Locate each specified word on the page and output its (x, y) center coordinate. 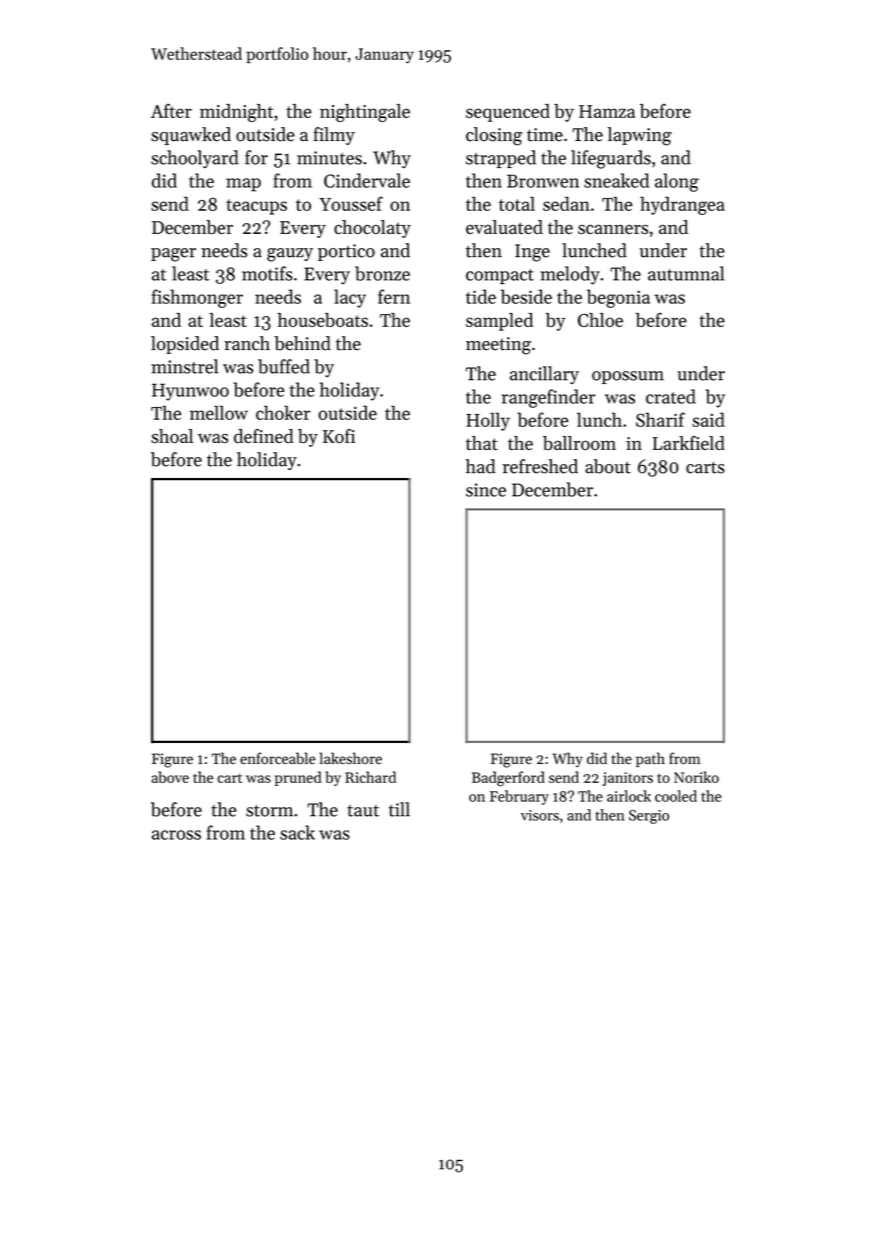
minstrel (184, 366)
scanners (613, 229)
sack (297, 832)
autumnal (686, 273)
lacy (350, 298)
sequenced (508, 113)
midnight (236, 113)
